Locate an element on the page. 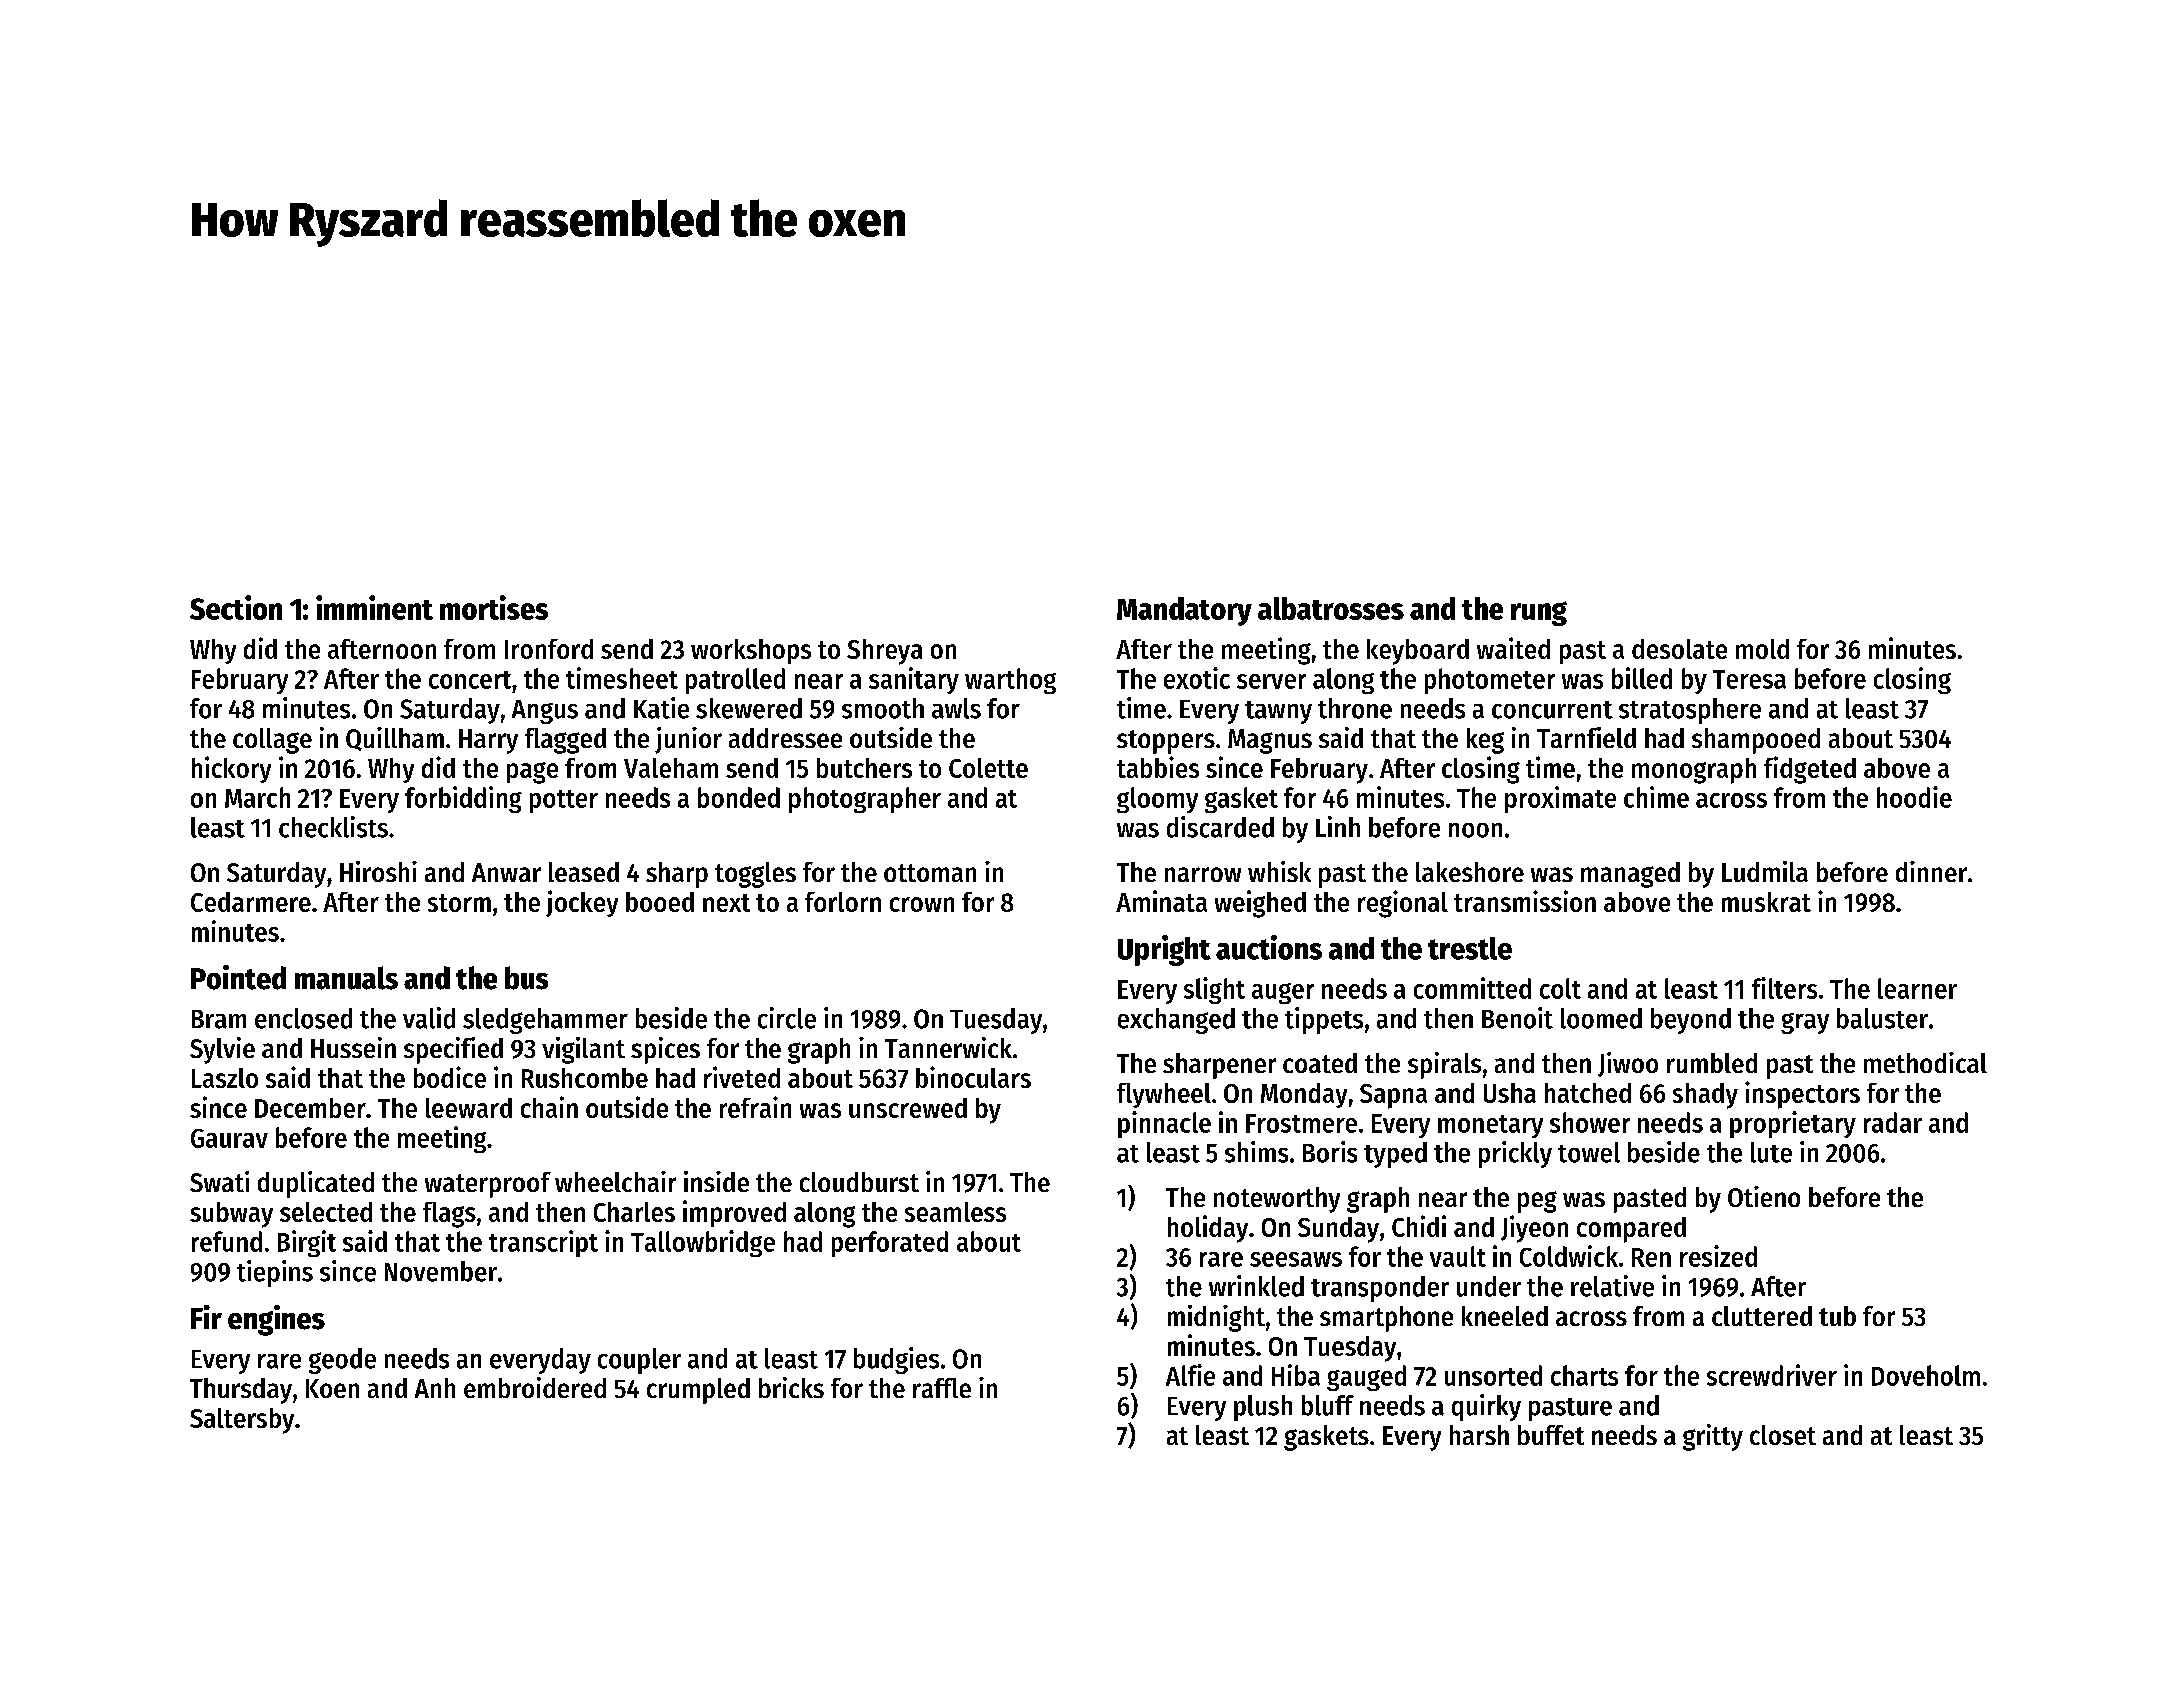 This page has height=1683, width=2178. raffle is located at coordinates (942, 1388).
